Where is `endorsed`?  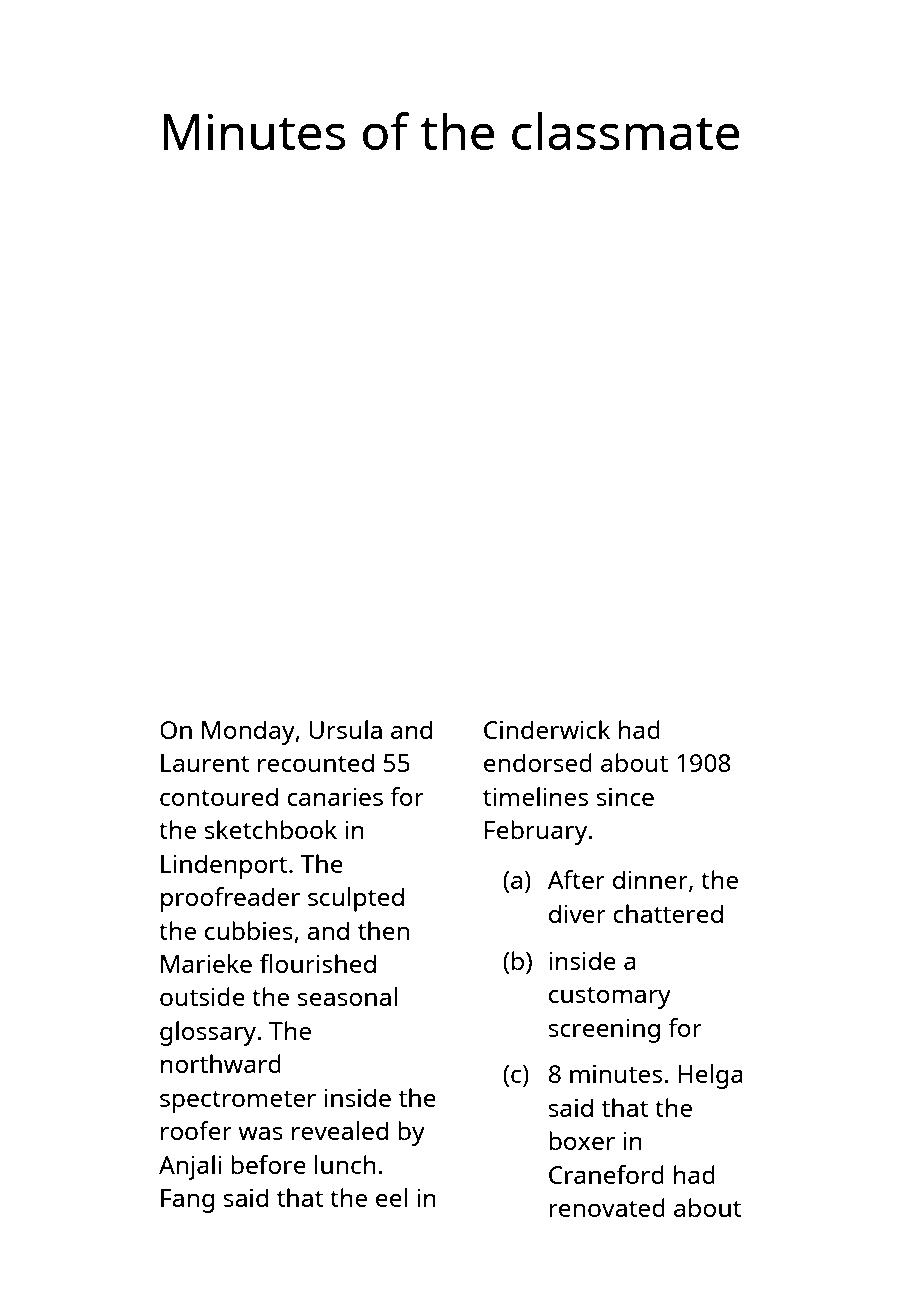 endorsed is located at coordinates (538, 762).
